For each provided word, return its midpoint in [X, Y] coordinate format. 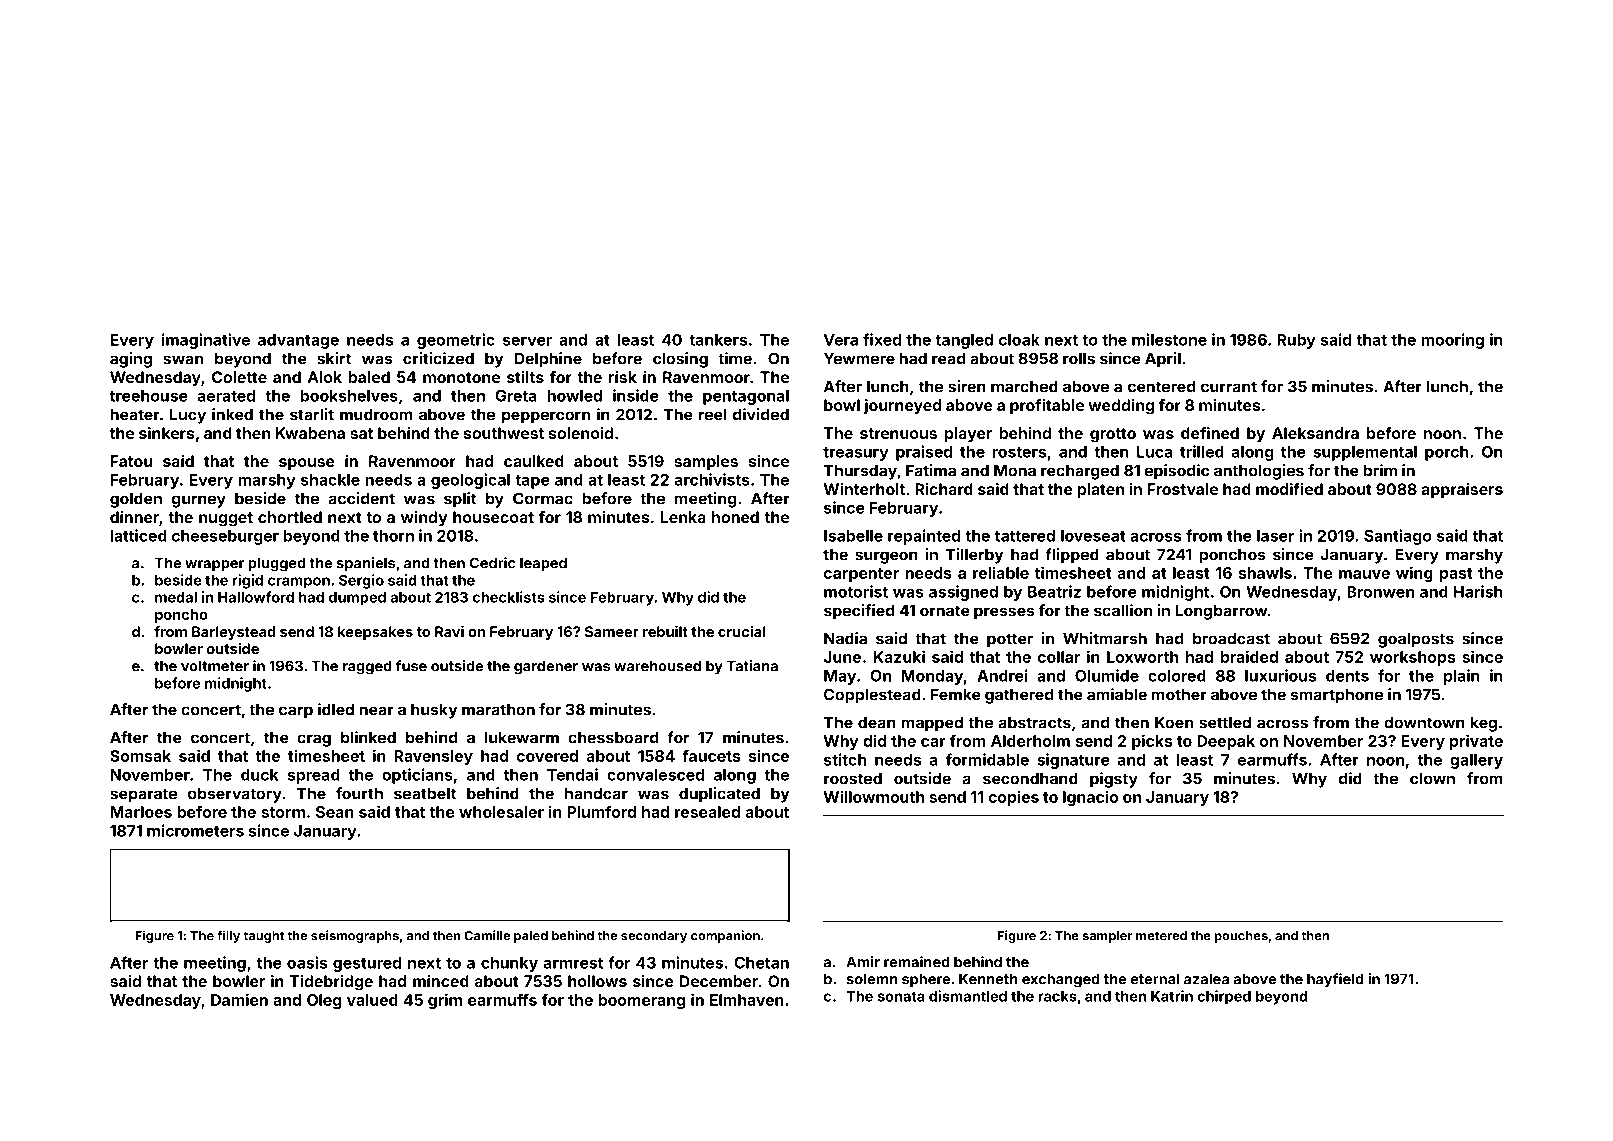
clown [1432, 778]
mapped [932, 724]
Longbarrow [1221, 612]
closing [680, 360]
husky [434, 711]
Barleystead [234, 633]
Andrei [1002, 675]
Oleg [324, 1001]
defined [1210, 433]
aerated [226, 396]
